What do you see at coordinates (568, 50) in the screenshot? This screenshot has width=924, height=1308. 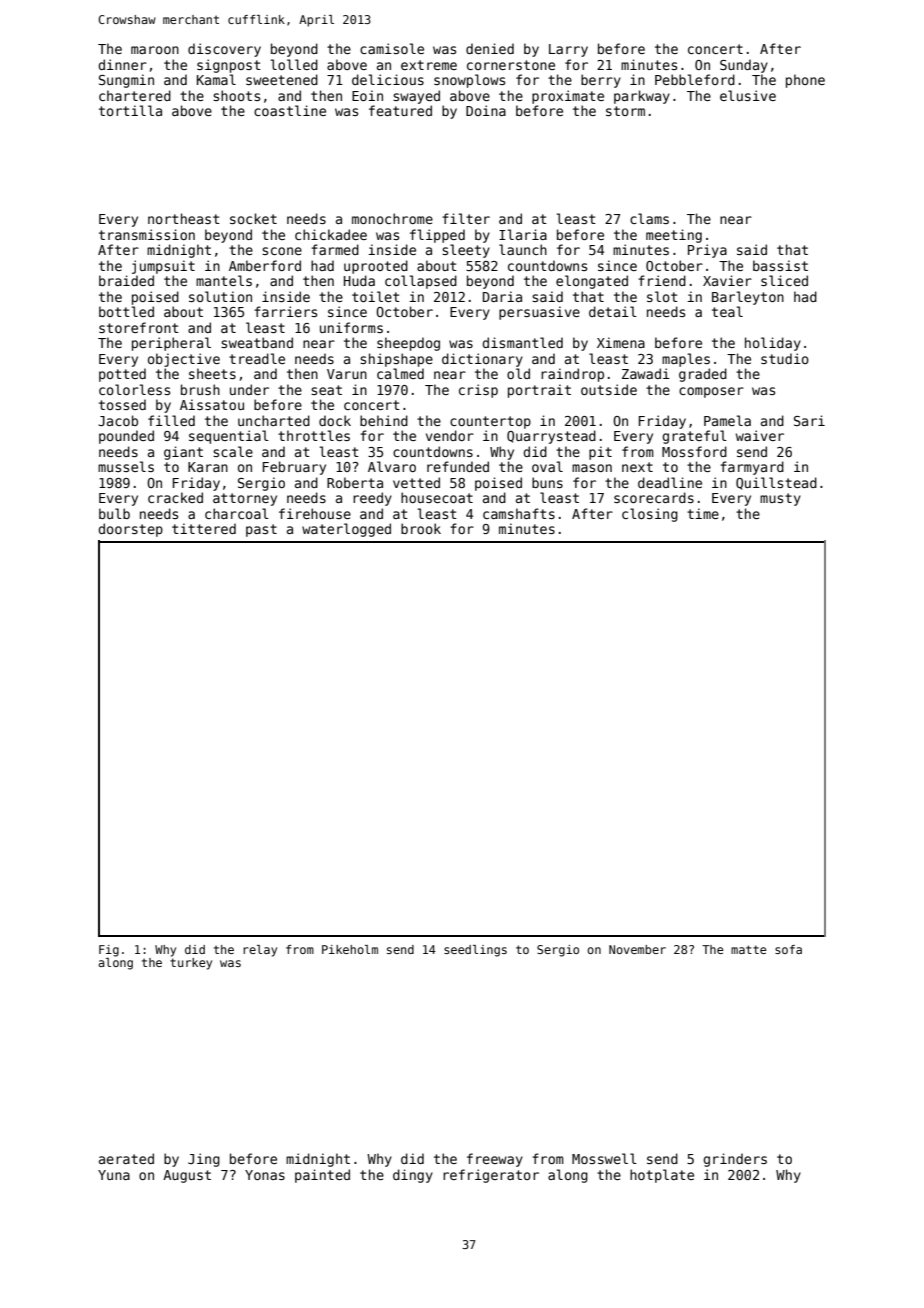 I see `Larry` at bounding box center [568, 50].
